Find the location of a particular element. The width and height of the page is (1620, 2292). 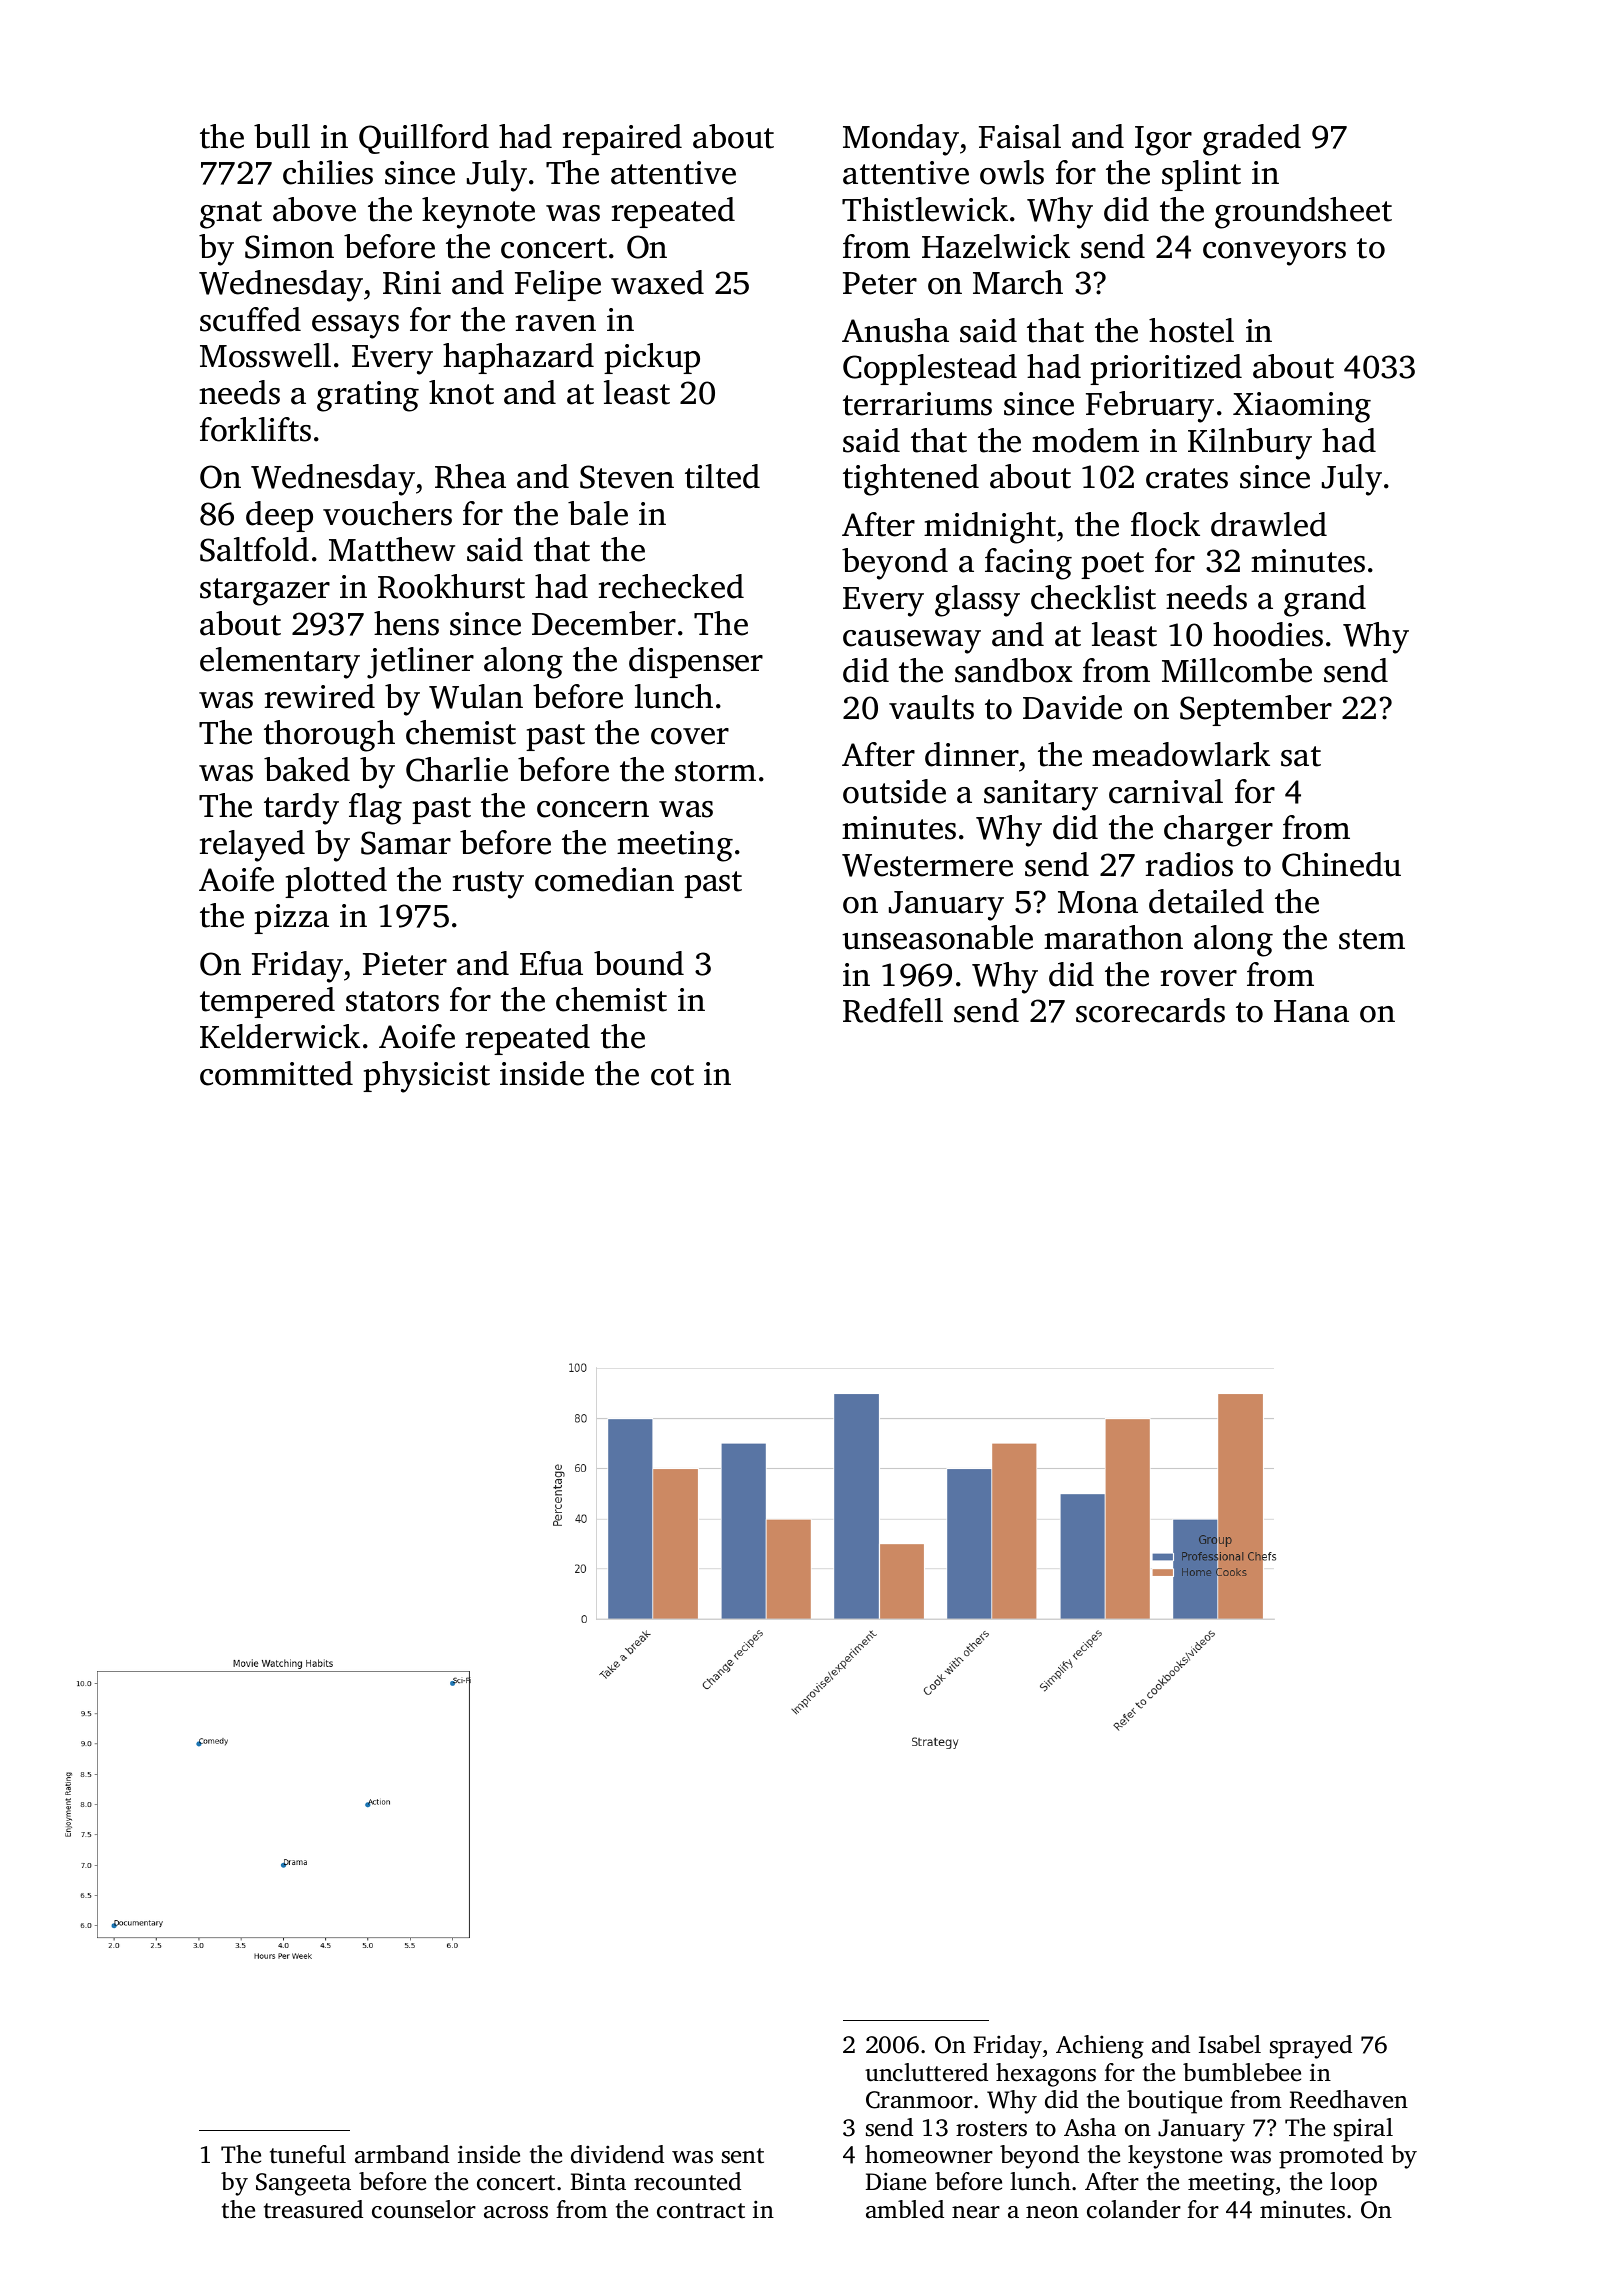

Xiaoming is located at coordinates (1302, 407).
